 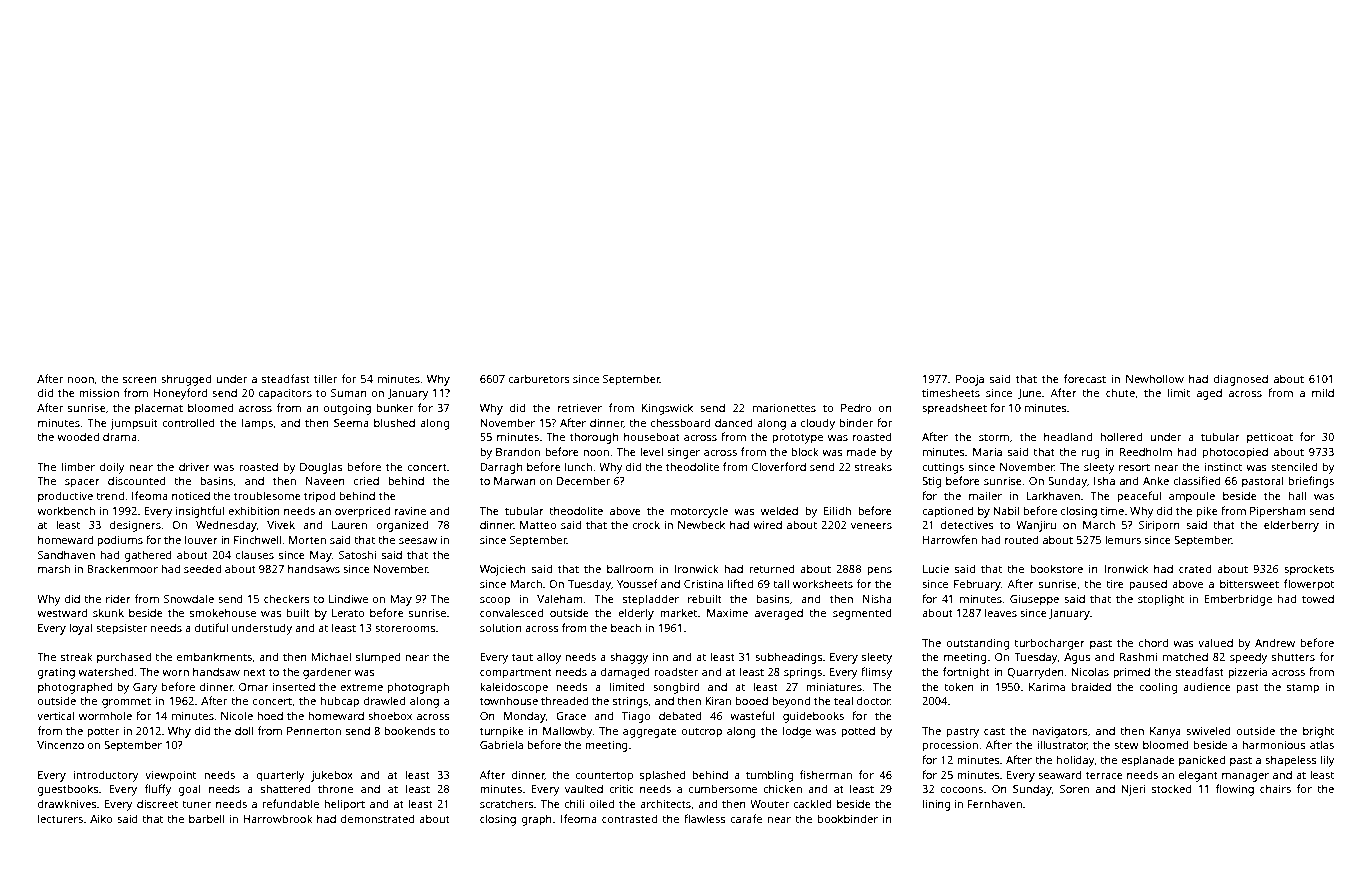 I want to click on bookends, so click(x=410, y=730).
